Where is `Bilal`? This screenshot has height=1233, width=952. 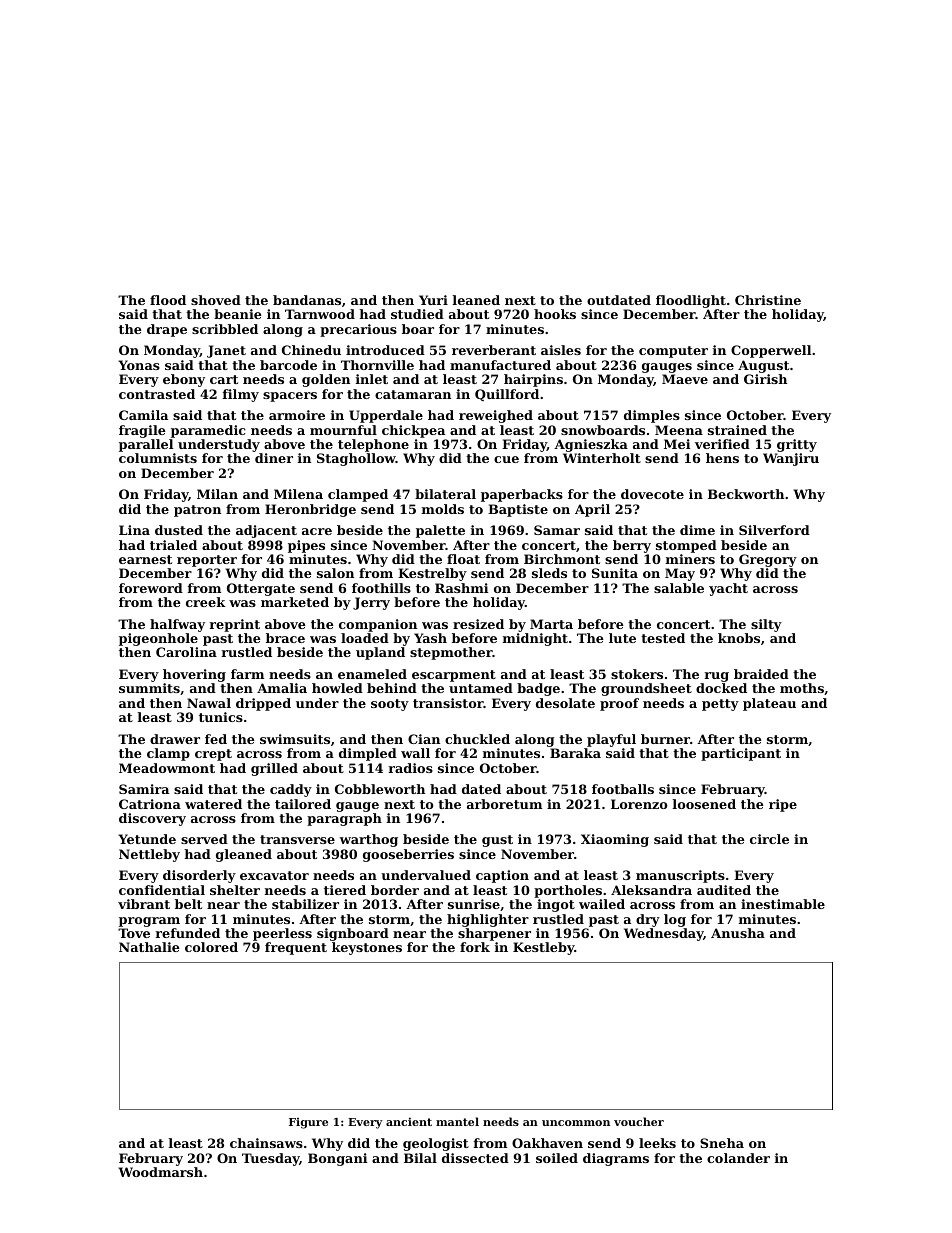 Bilal is located at coordinates (420, 1158).
